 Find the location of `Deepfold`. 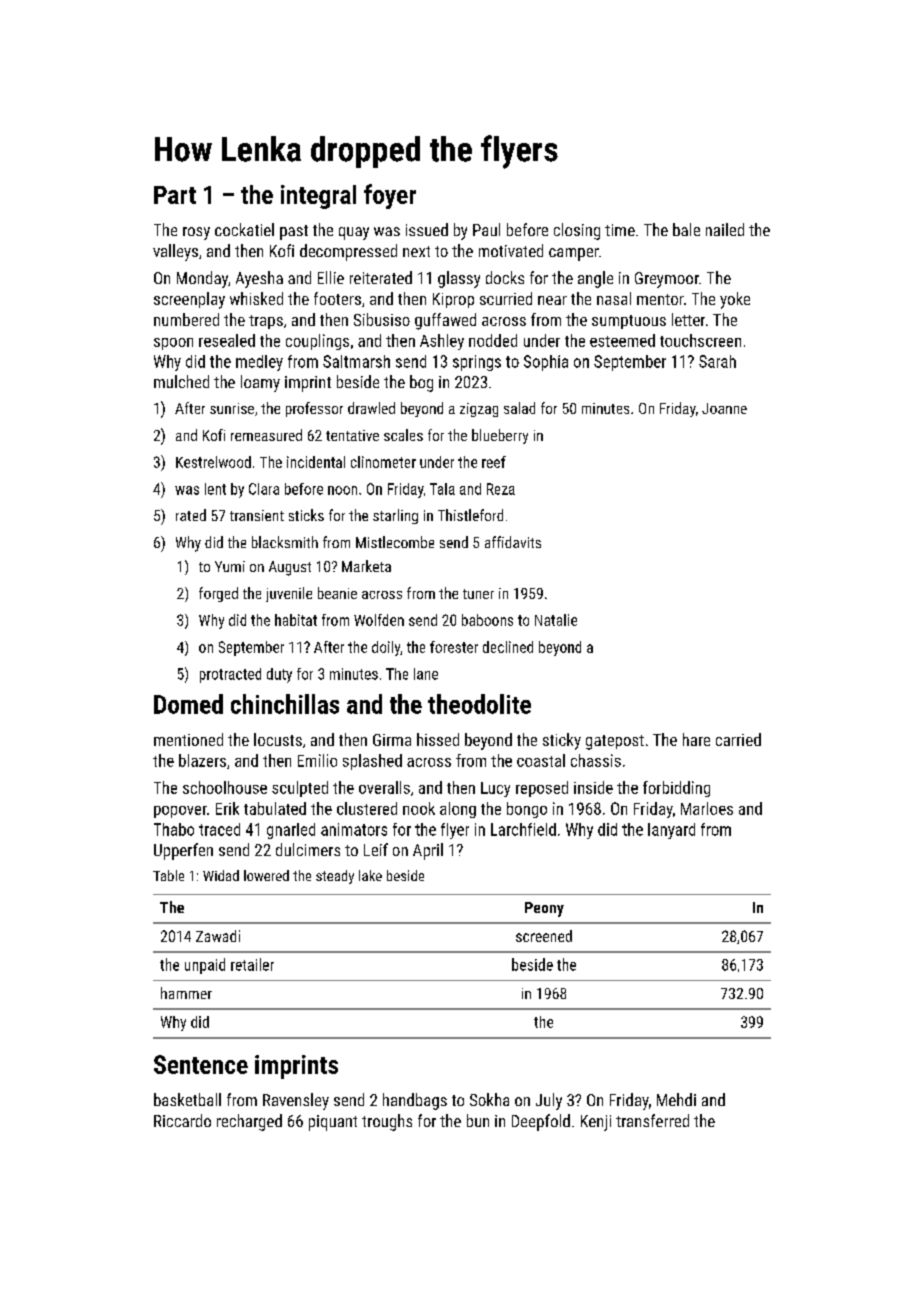

Deepfold is located at coordinates (541, 1122).
